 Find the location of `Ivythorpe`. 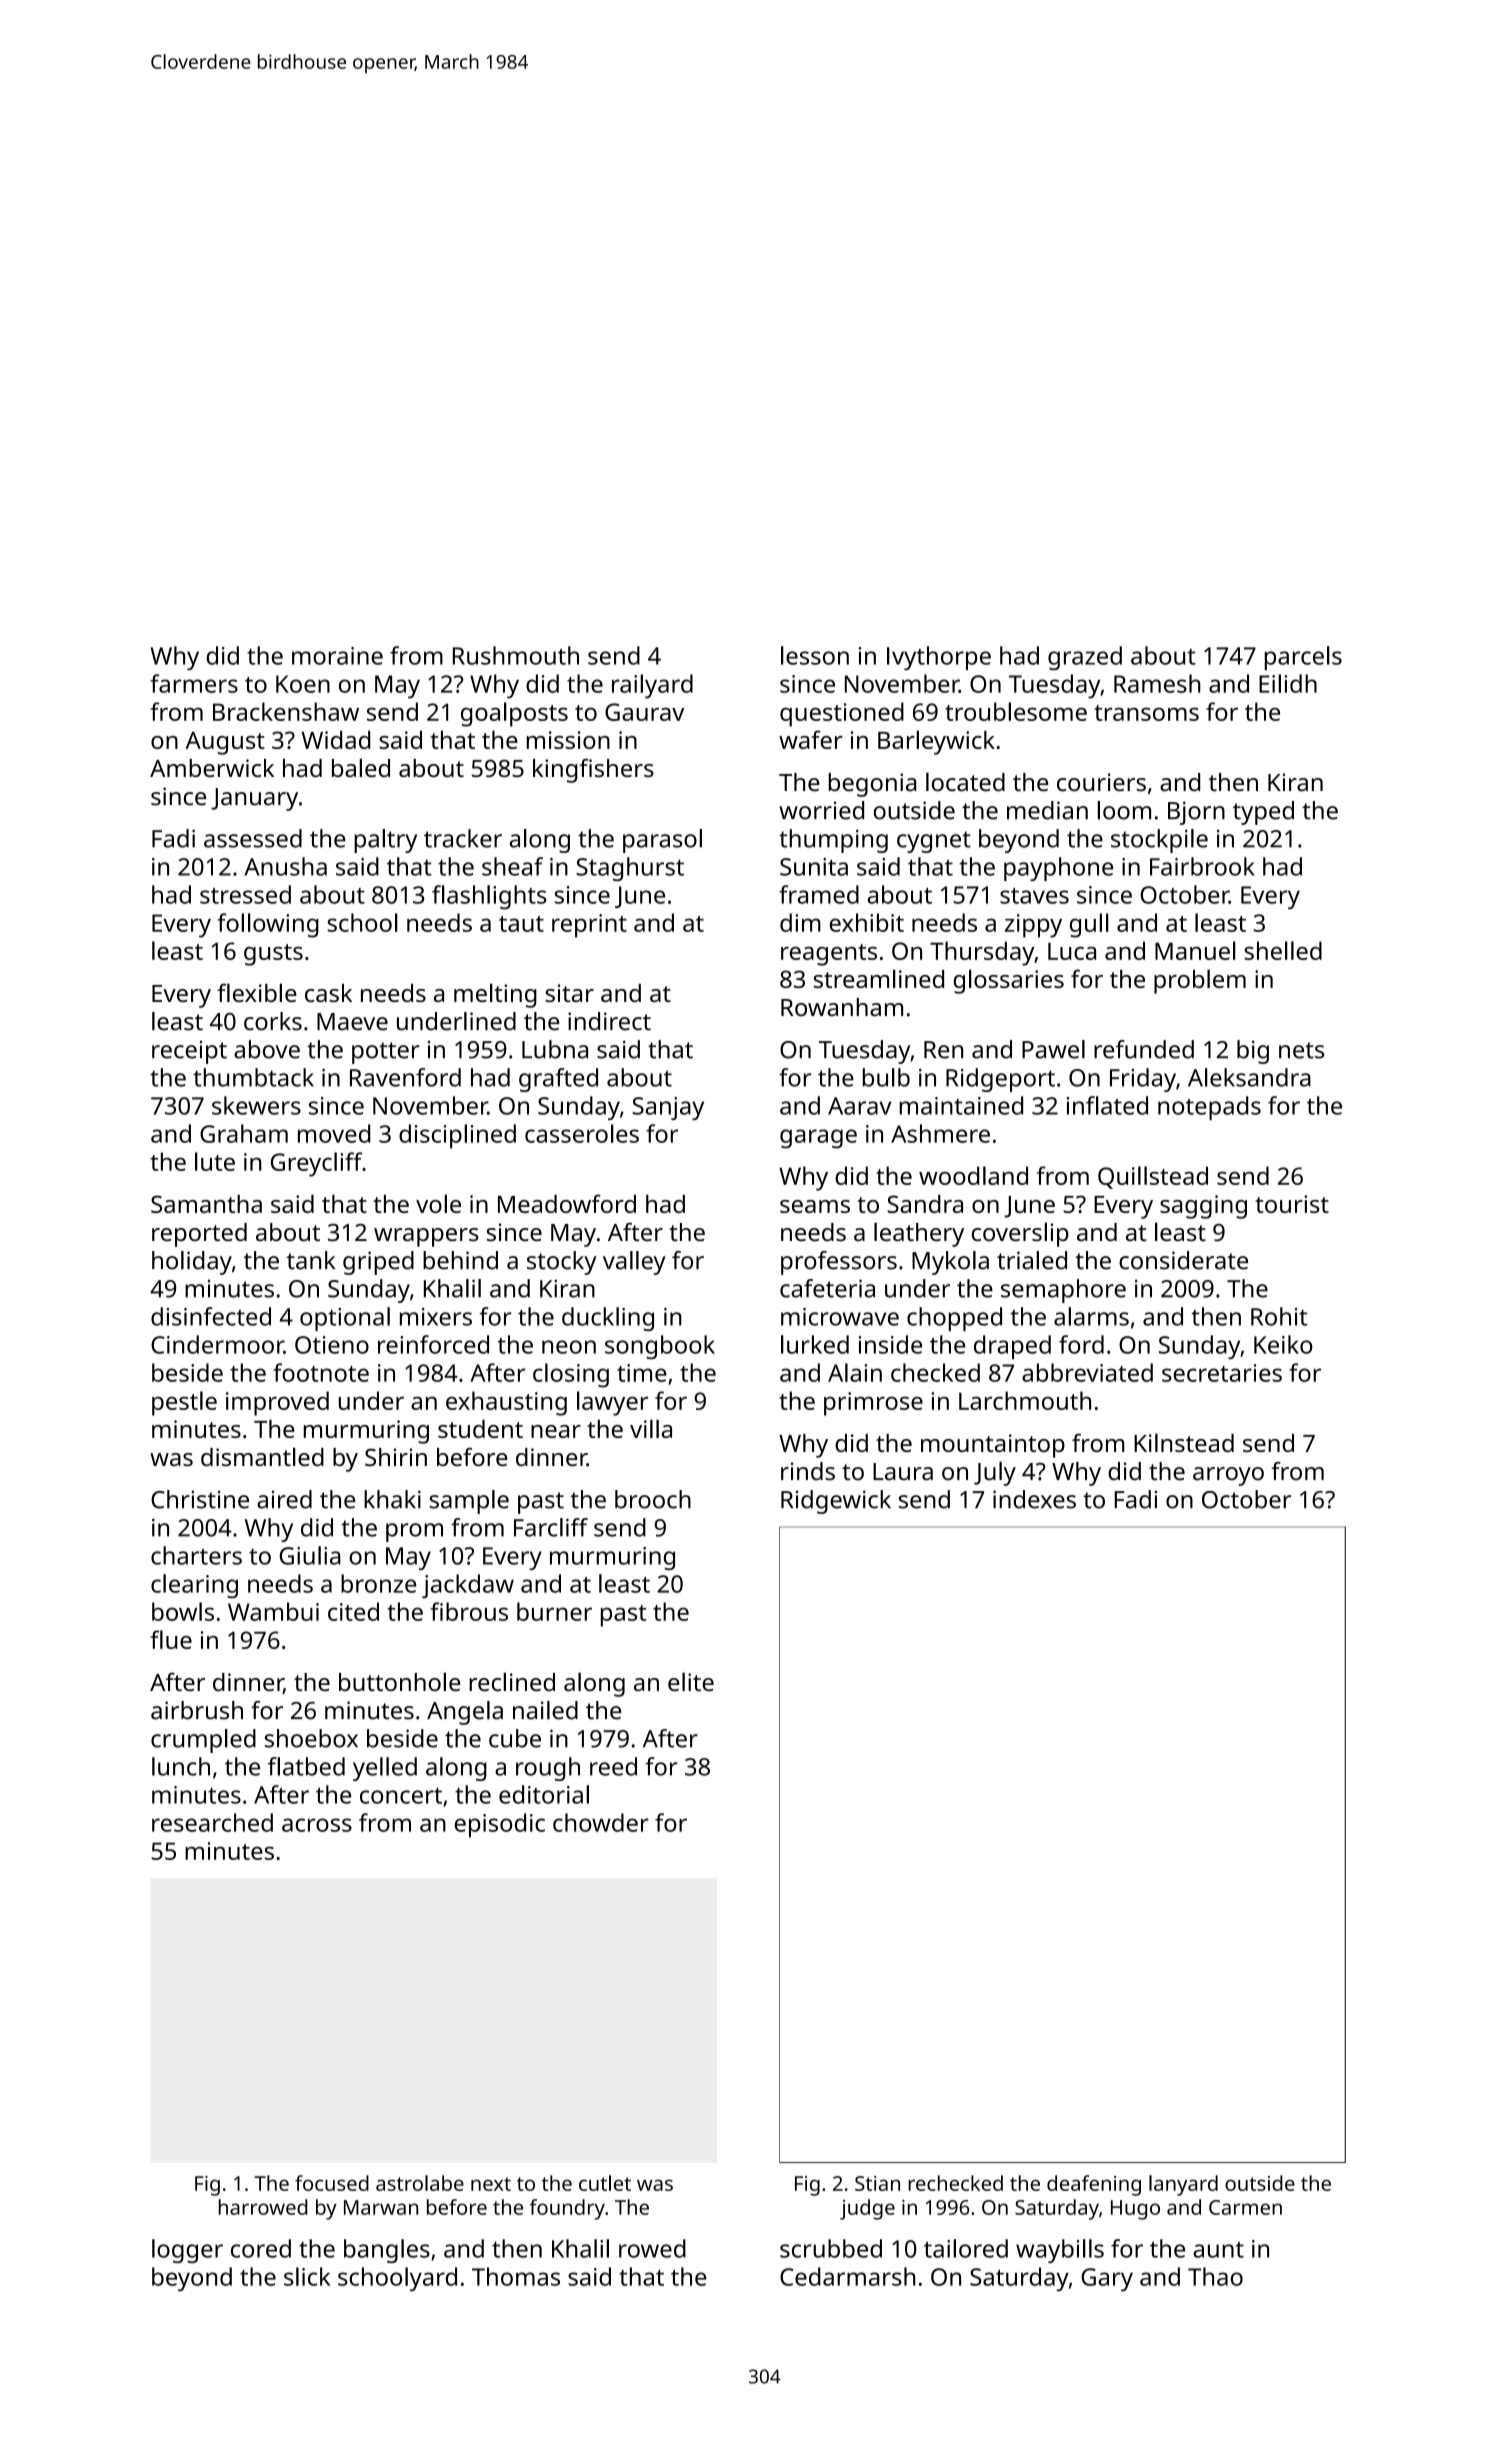

Ivythorpe is located at coordinates (939, 658).
